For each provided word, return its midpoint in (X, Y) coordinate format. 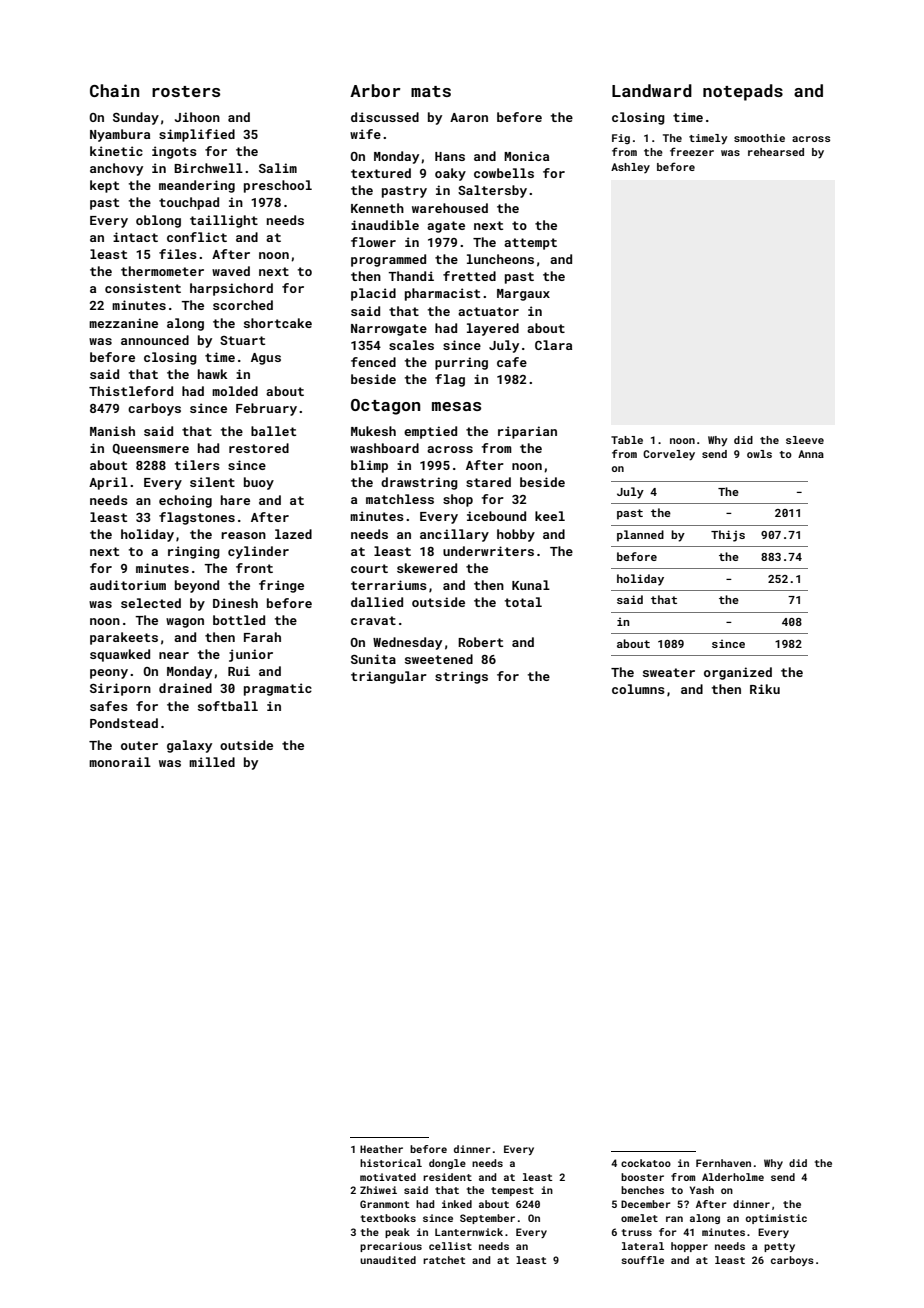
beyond (197, 586)
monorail (120, 762)
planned (640, 536)
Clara (553, 345)
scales (411, 345)
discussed (385, 117)
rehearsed (776, 152)
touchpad (189, 203)
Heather (381, 1149)
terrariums (389, 585)
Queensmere (151, 449)
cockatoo (646, 1163)
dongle (447, 1164)
